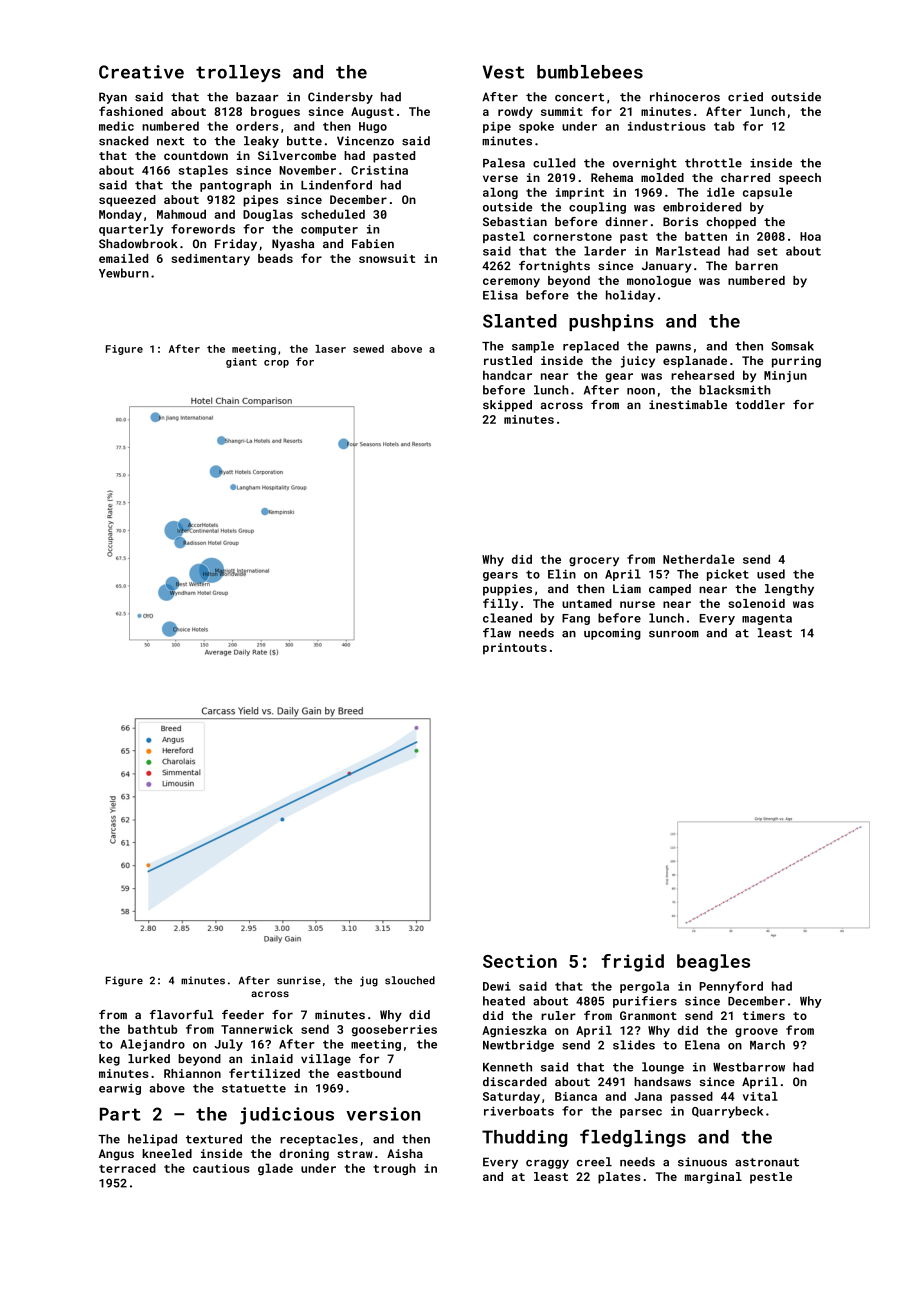 This document has width=924, height=1308. Describe the element at coordinates (257, 1029) in the document. I see `Tannerwick` at that location.
